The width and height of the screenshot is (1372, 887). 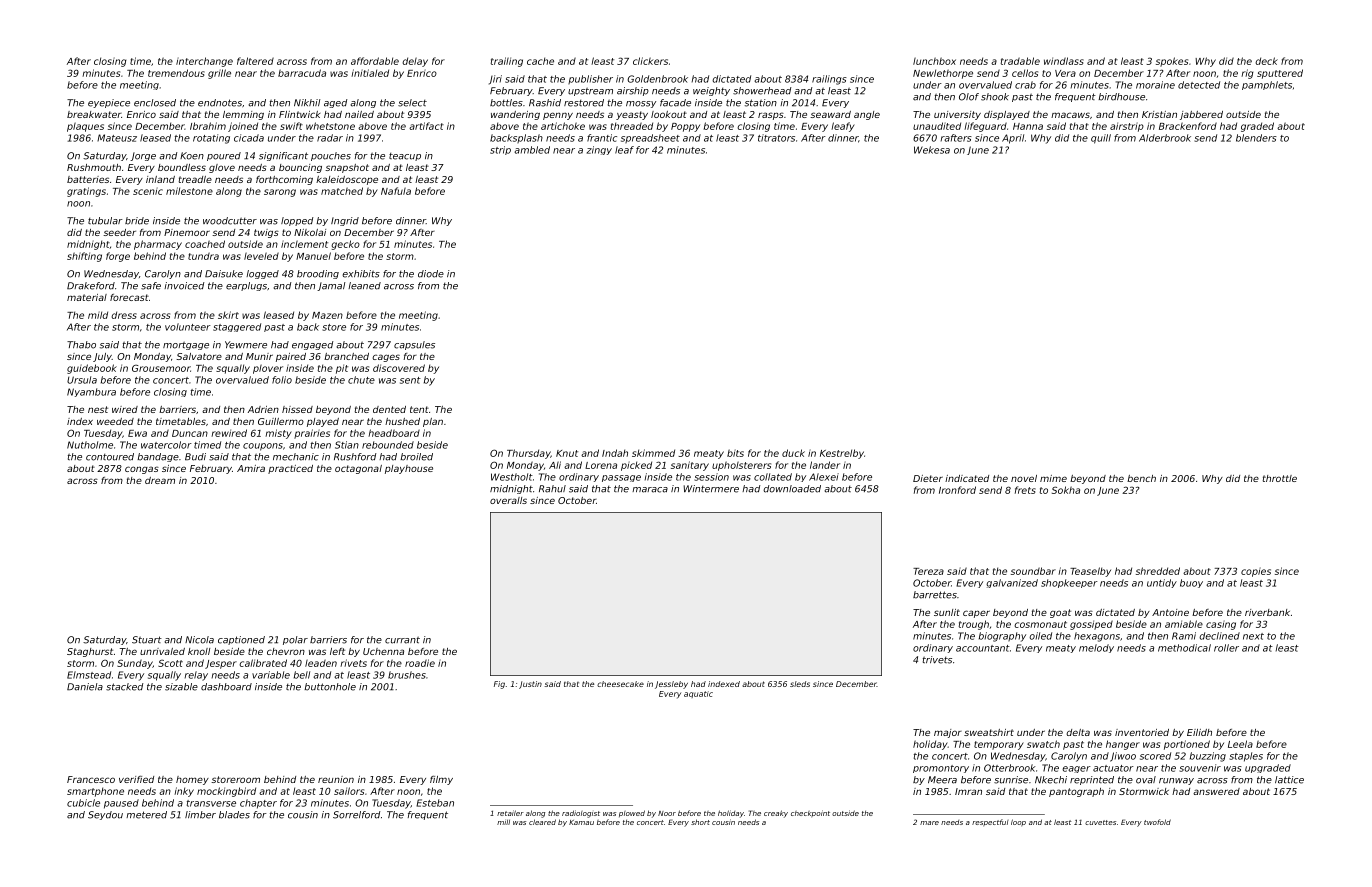 What do you see at coordinates (297, 409) in the screenshot?
I see `hissed` at bounding box center [297, 409].
